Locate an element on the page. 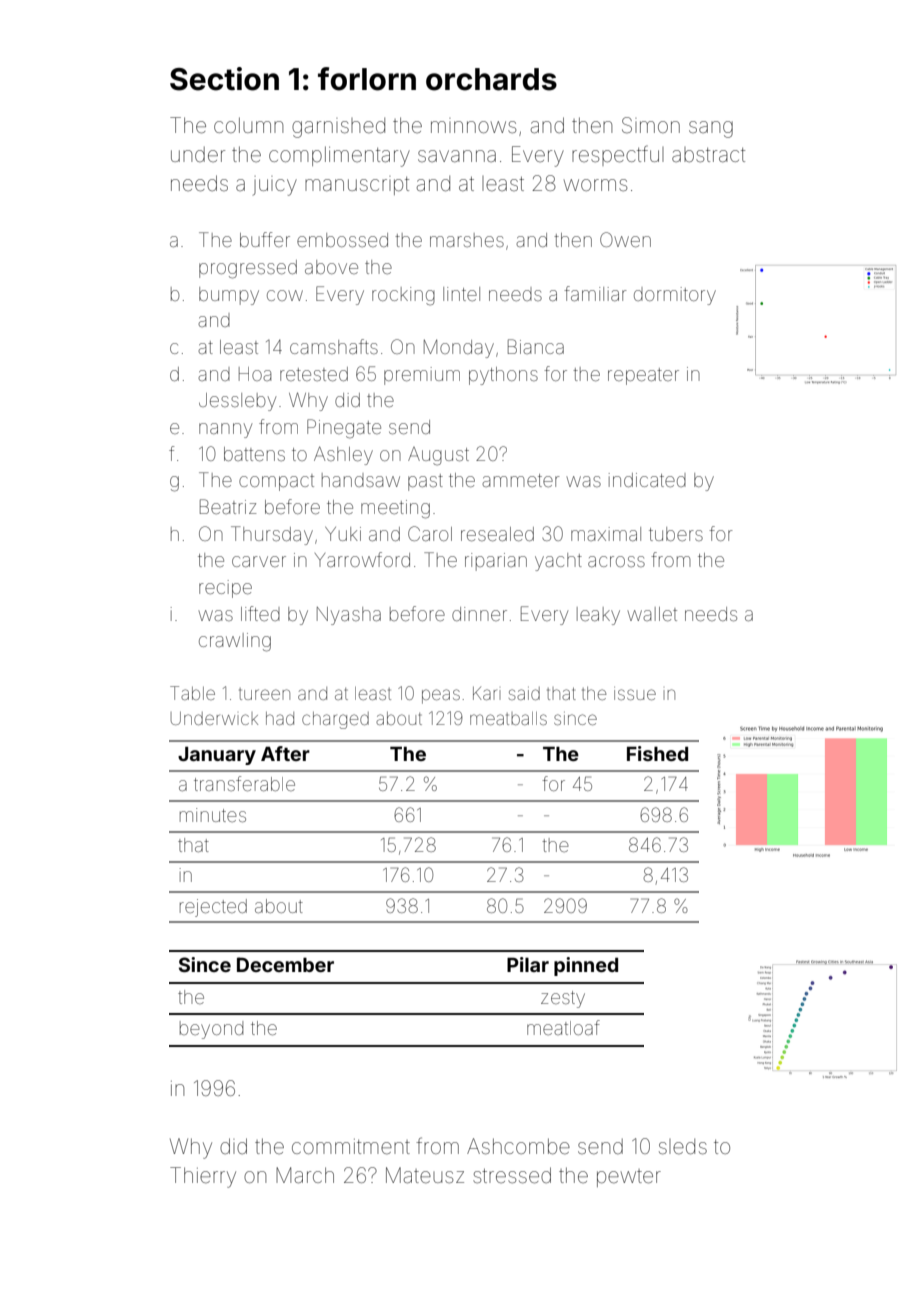 Image resolution: width=924 pixels, height=1311 pixels. commitment is located at coordinates (351, 1147).
